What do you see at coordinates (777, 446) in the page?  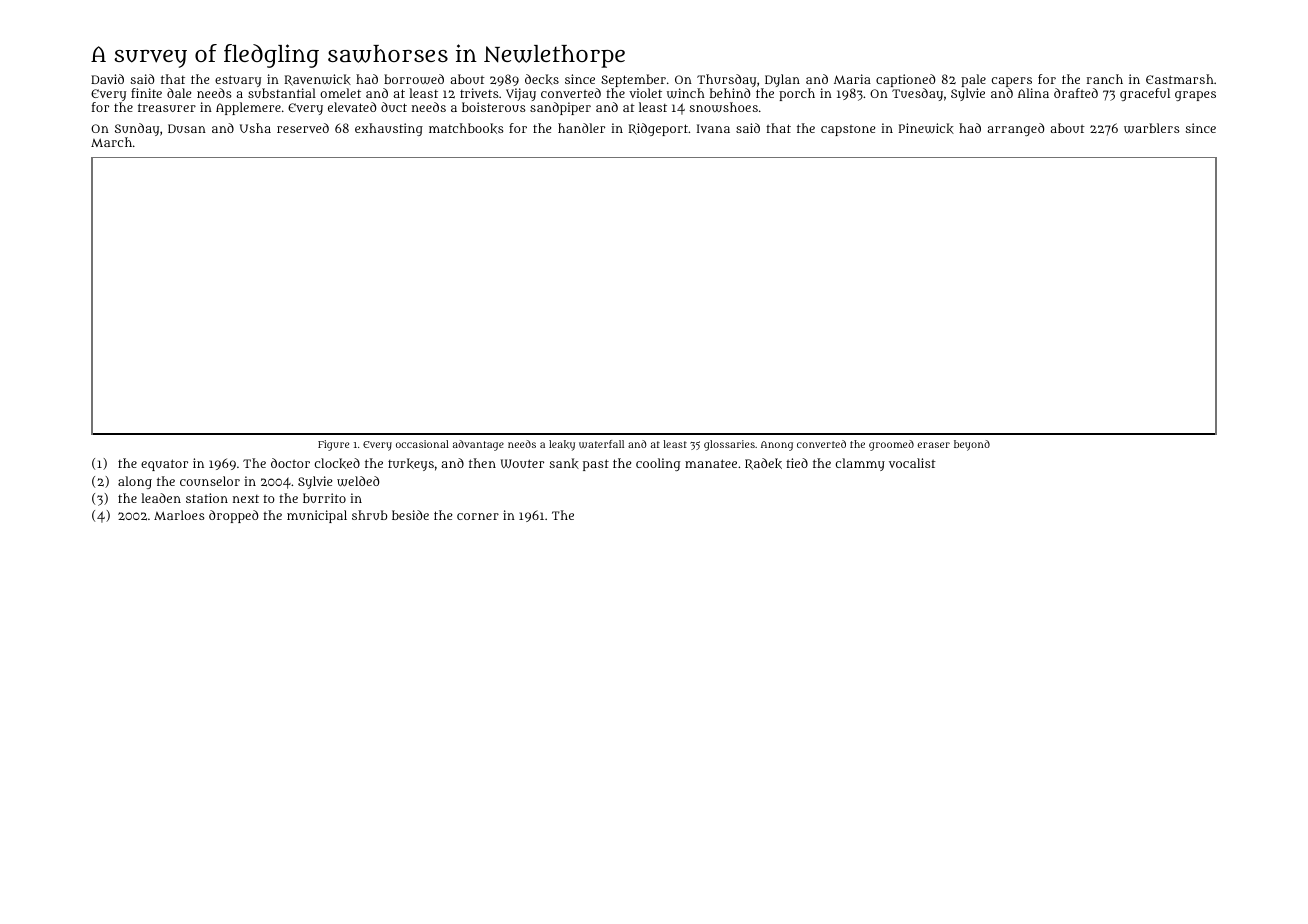 I see `Anong` at bounding box center [777, 446].
